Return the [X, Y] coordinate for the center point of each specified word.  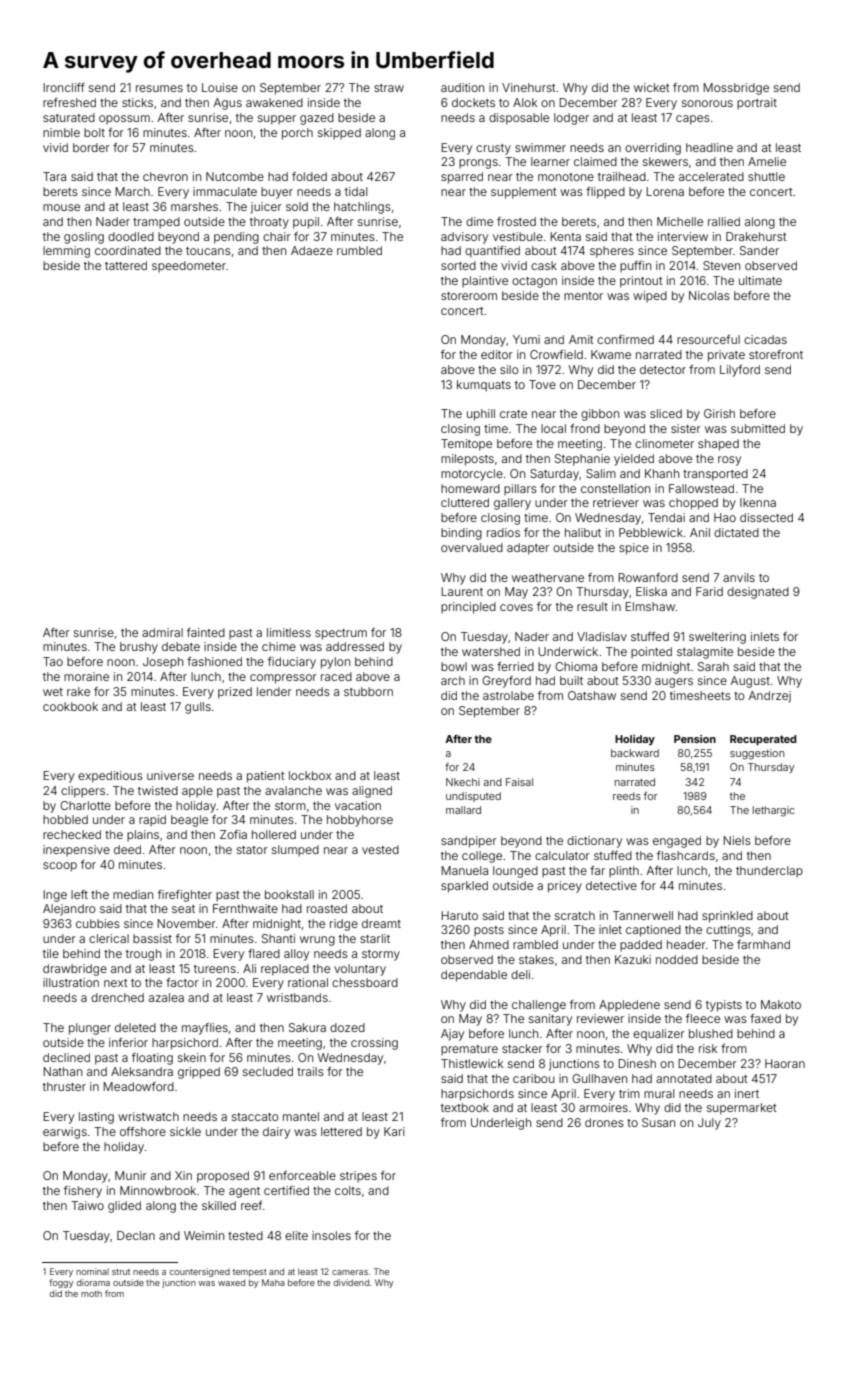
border [91, 147]
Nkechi [463, 782]
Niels [737, 840]
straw [389, 88]
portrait [757, 104]
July [709, 1124]
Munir [131, 1175]
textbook [465, 1107]
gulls [198, 708]
